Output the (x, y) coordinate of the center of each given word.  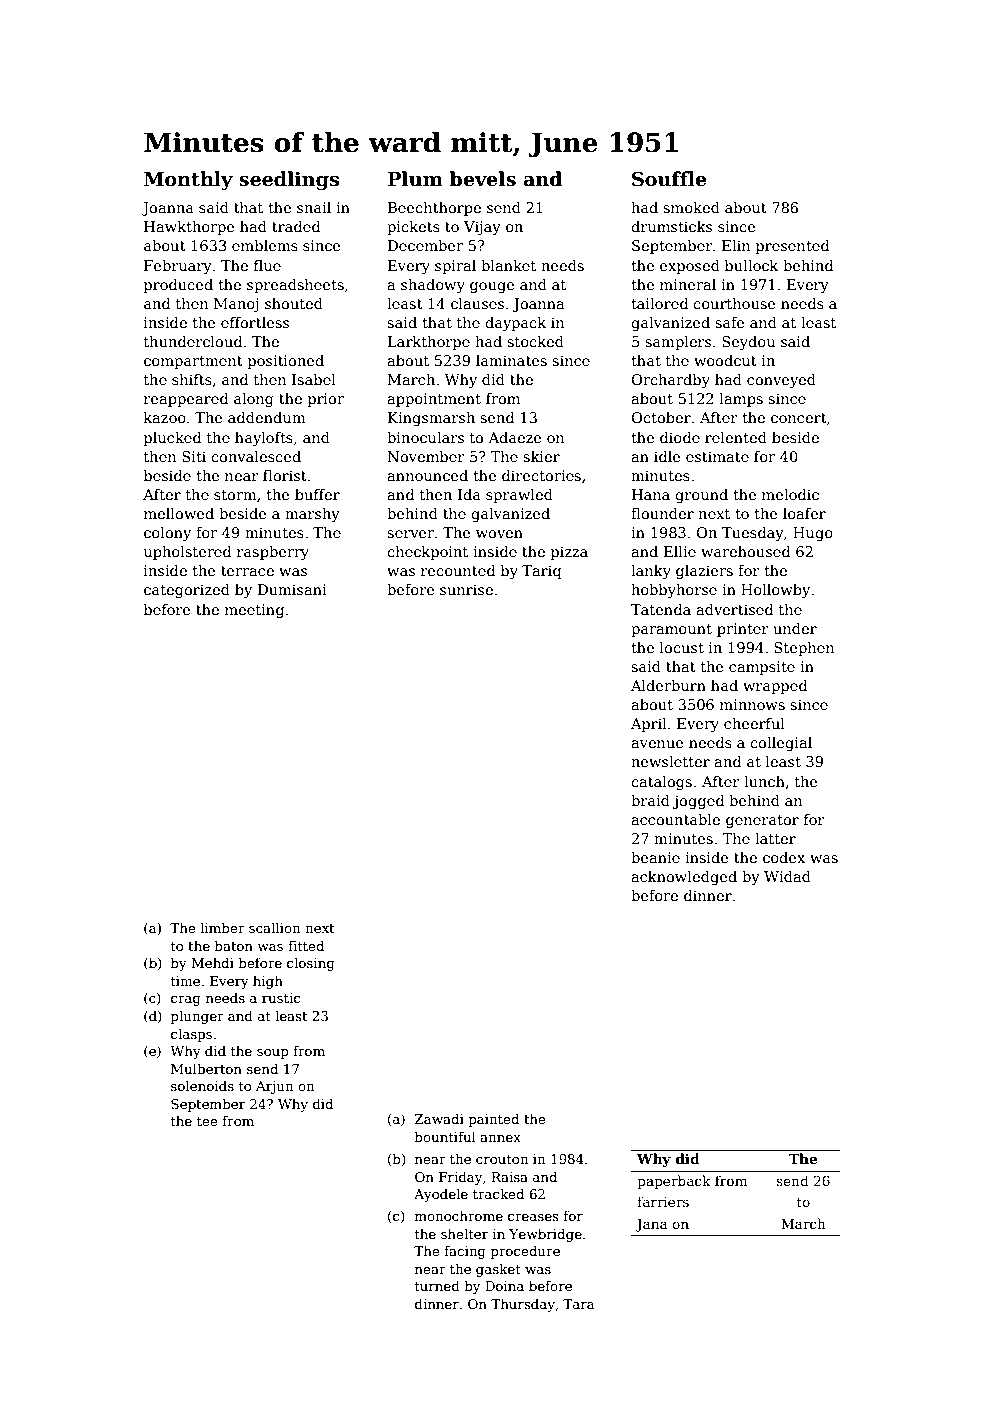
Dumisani (292, 589)
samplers (678, 343)
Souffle (669, 179)
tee (207, 1121)
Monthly (188, 180)
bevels (482, 179)
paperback (674, 1182)
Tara (578, 1304)
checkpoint (427, 553)
